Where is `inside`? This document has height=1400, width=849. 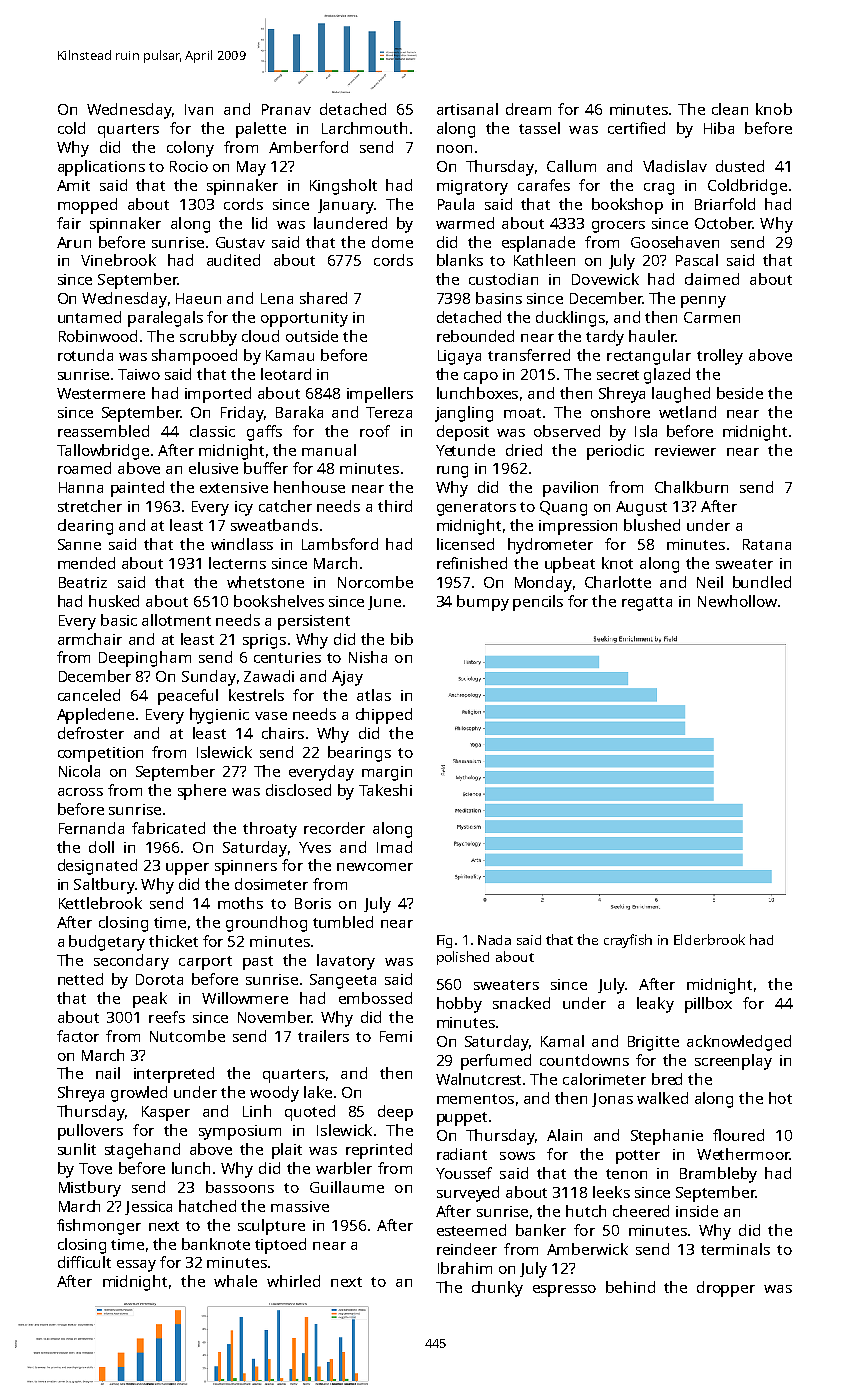 inside is located at coordinates (697, 1211).
